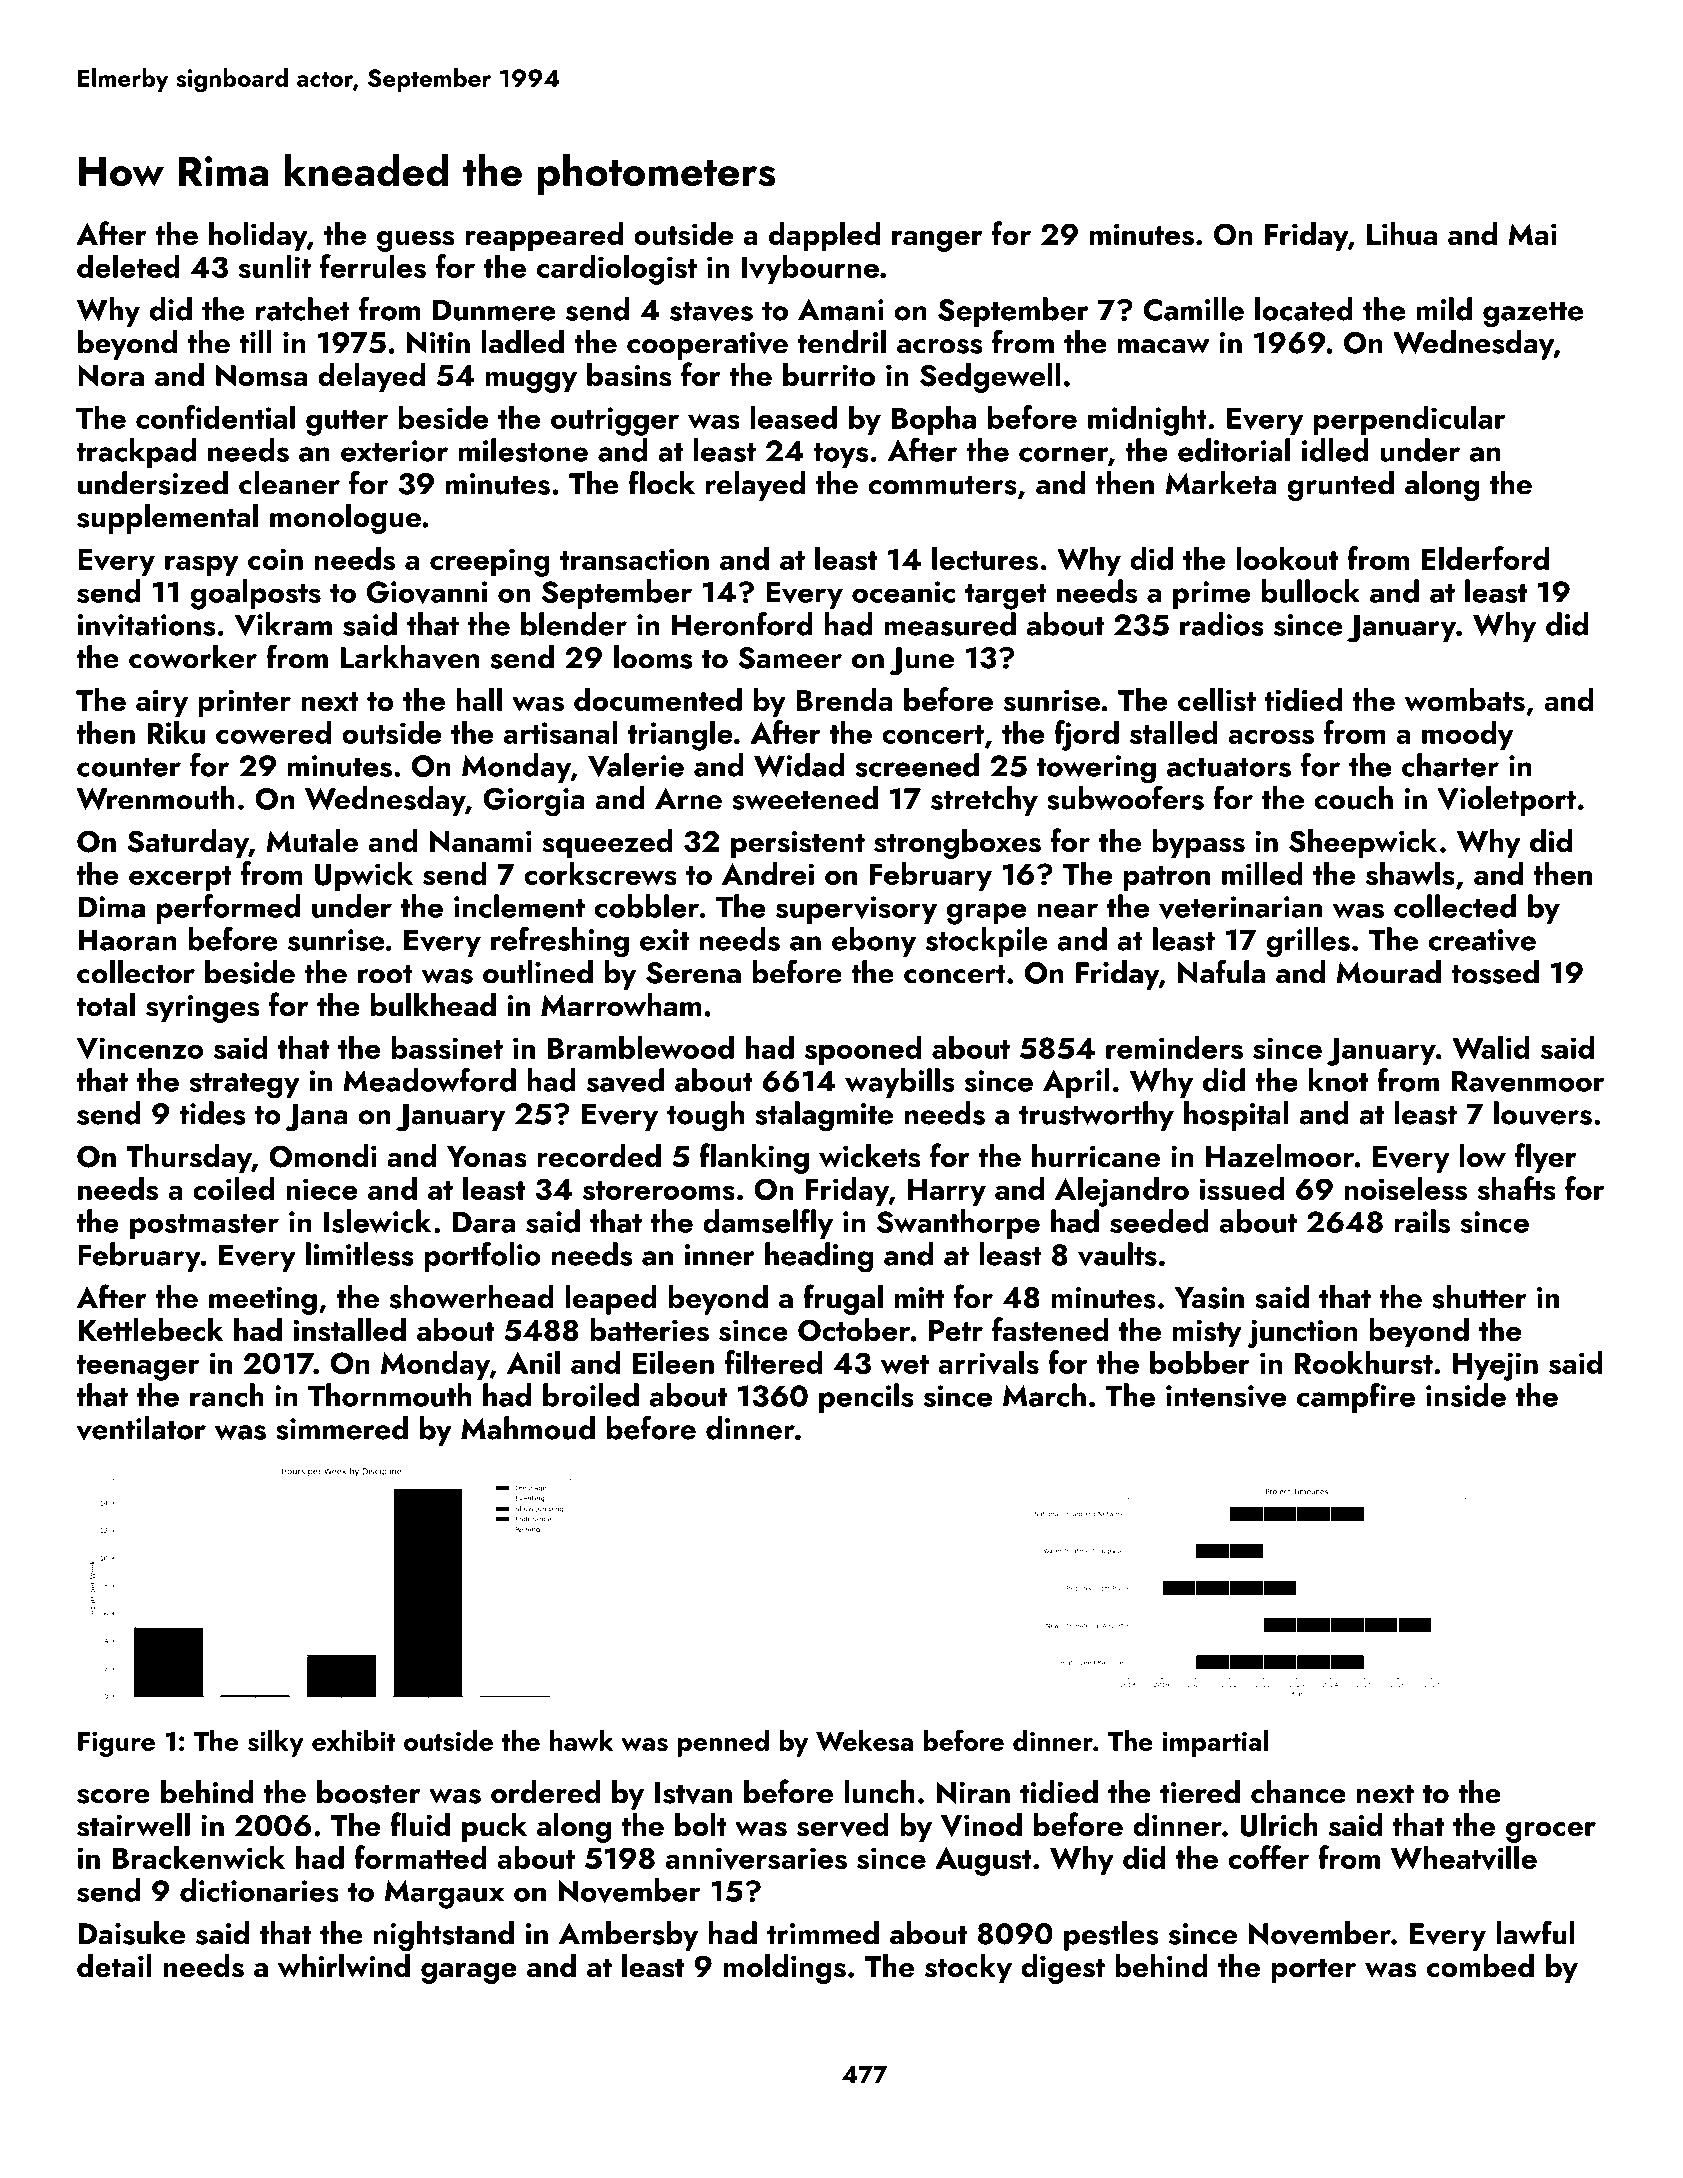  Describe the element at coordinates (1298, 1792) in the screenshot. I see `chance` at that location.
